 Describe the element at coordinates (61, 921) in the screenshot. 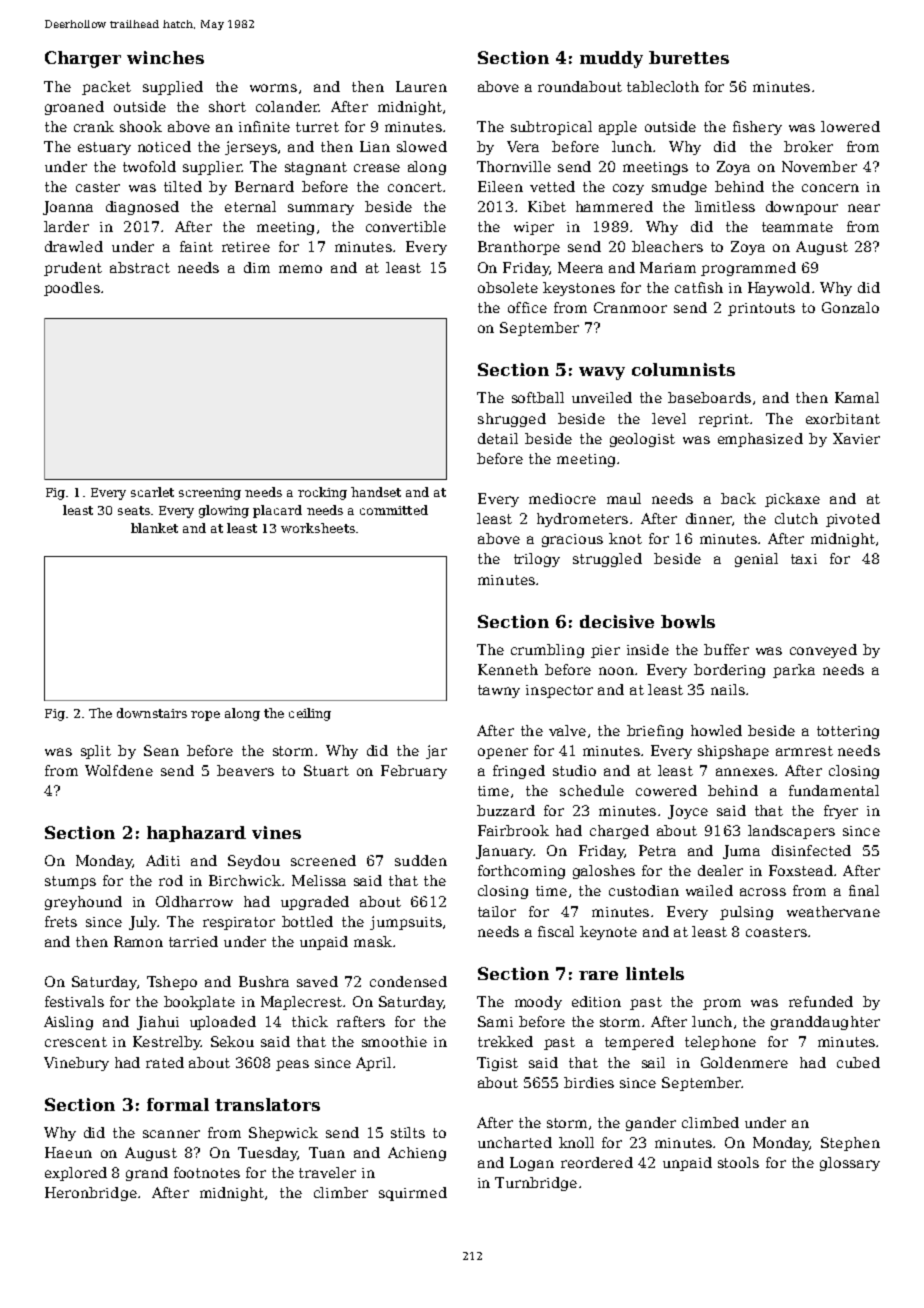

I see `frets` at that location.
